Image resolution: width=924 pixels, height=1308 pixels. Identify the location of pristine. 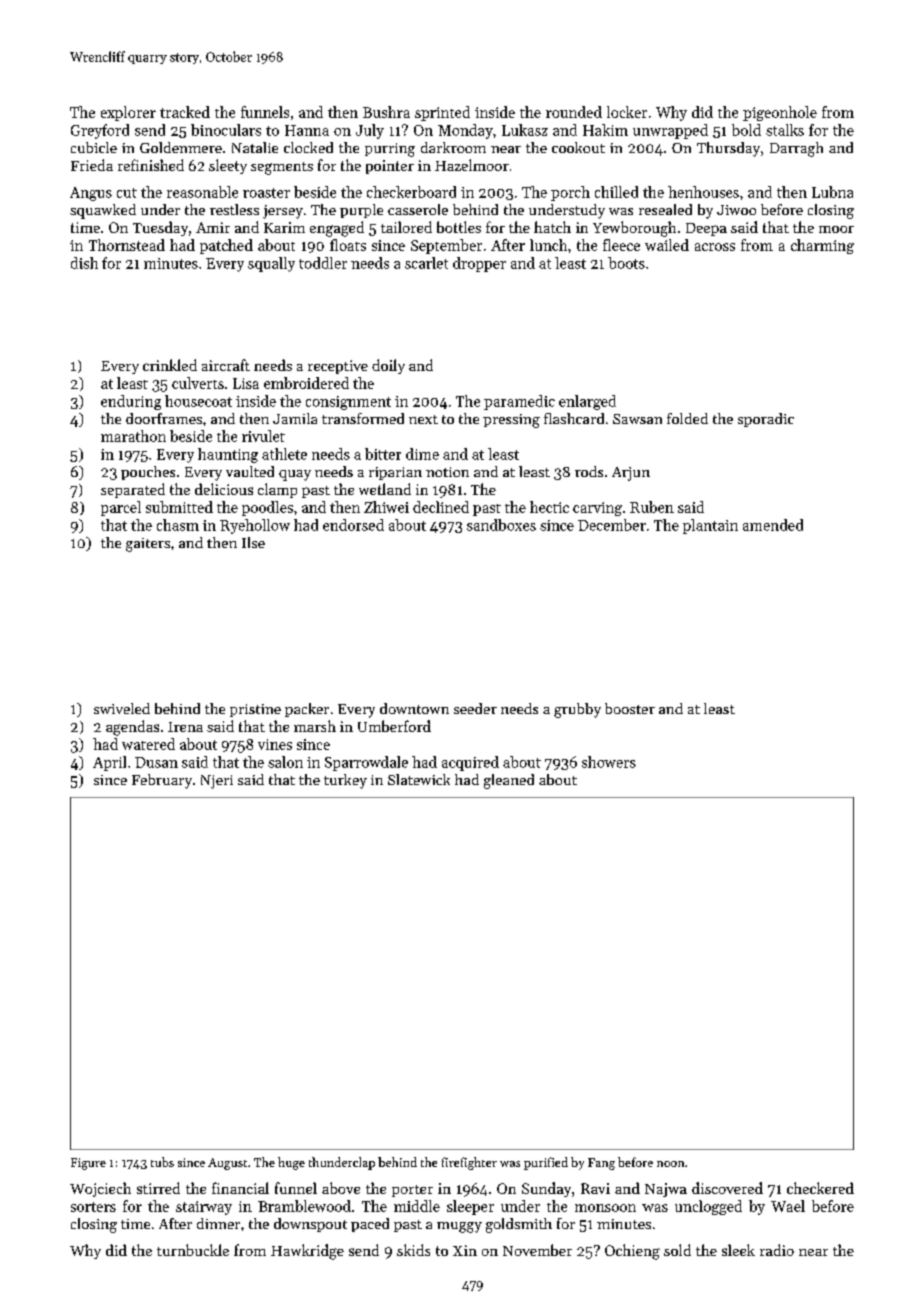
(255, 710).
